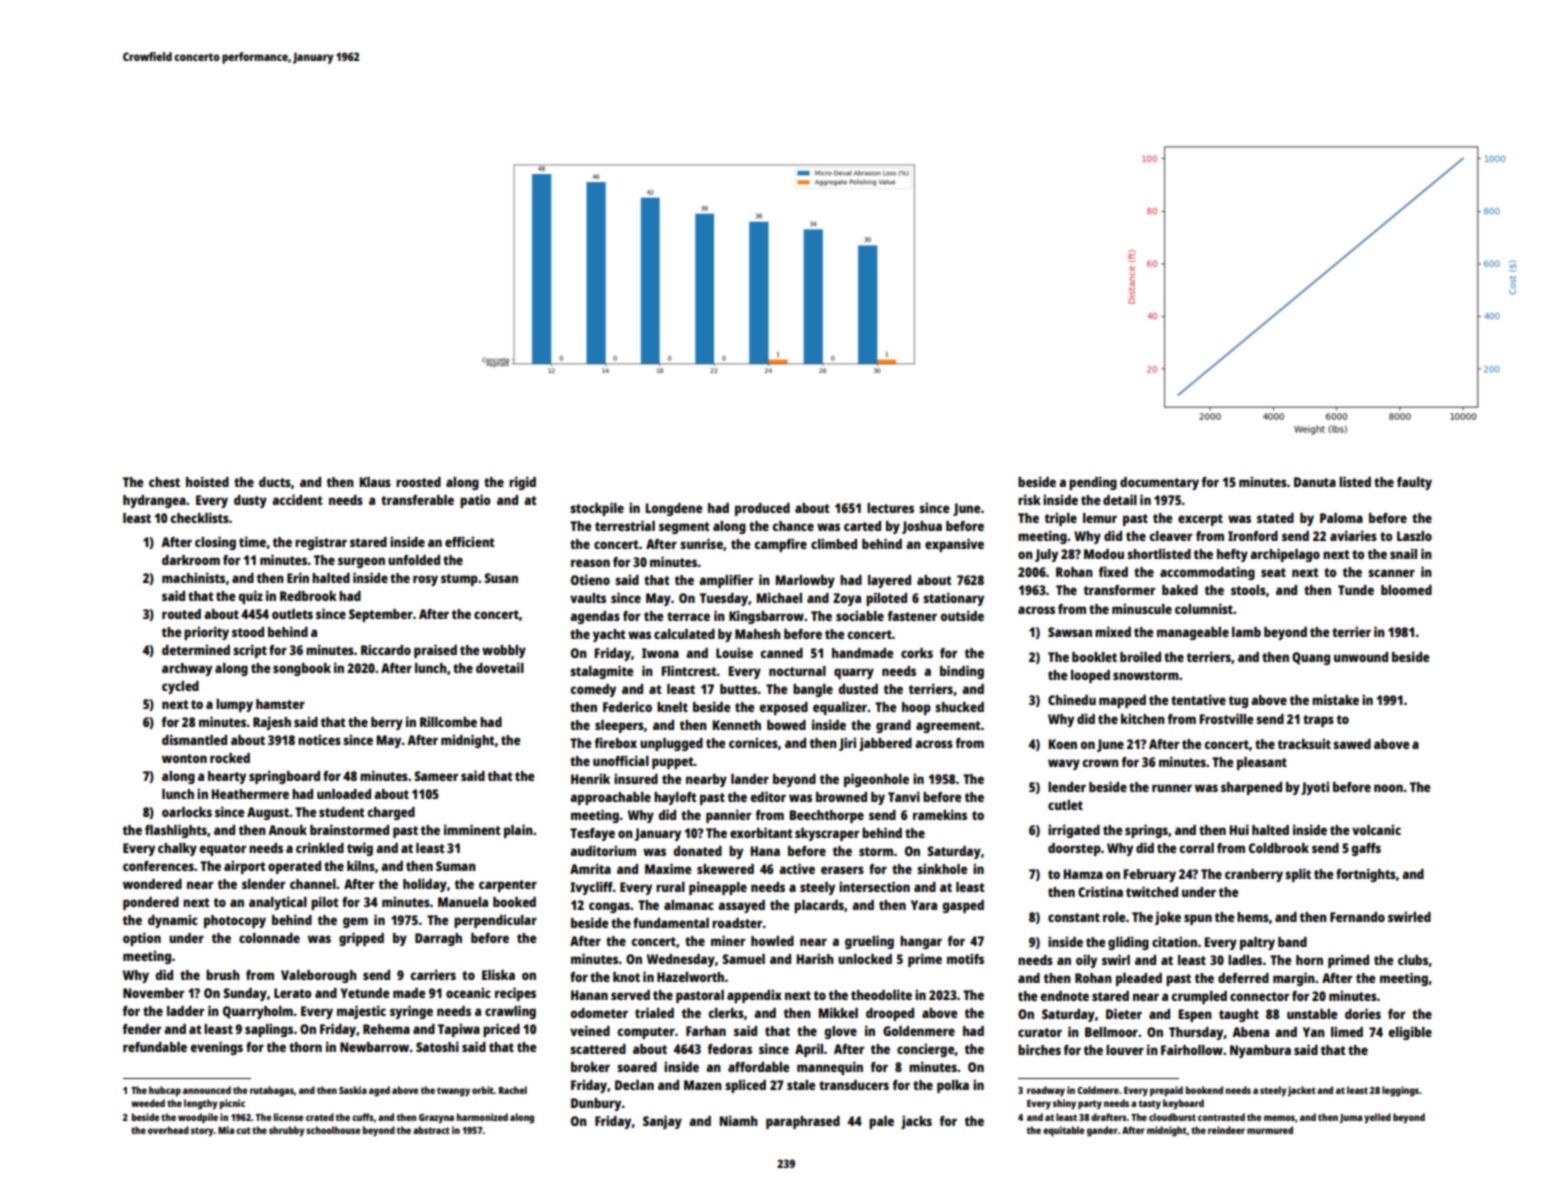  Describe the element at coordinates (1104, 554) in the screenshot. I see `Modou` at that location.
